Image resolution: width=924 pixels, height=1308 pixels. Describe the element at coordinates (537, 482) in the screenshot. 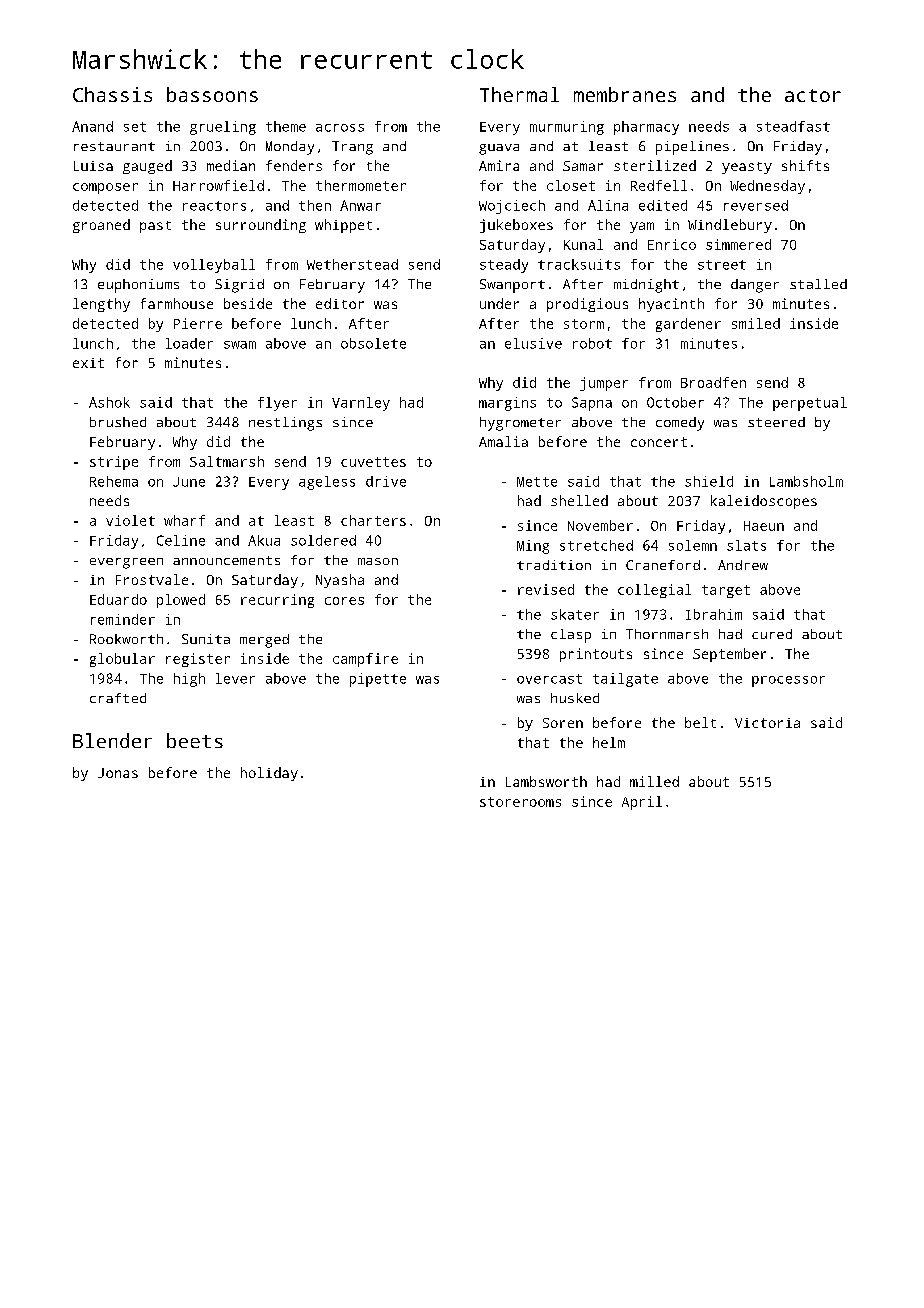

I see `Mette` at that location.
